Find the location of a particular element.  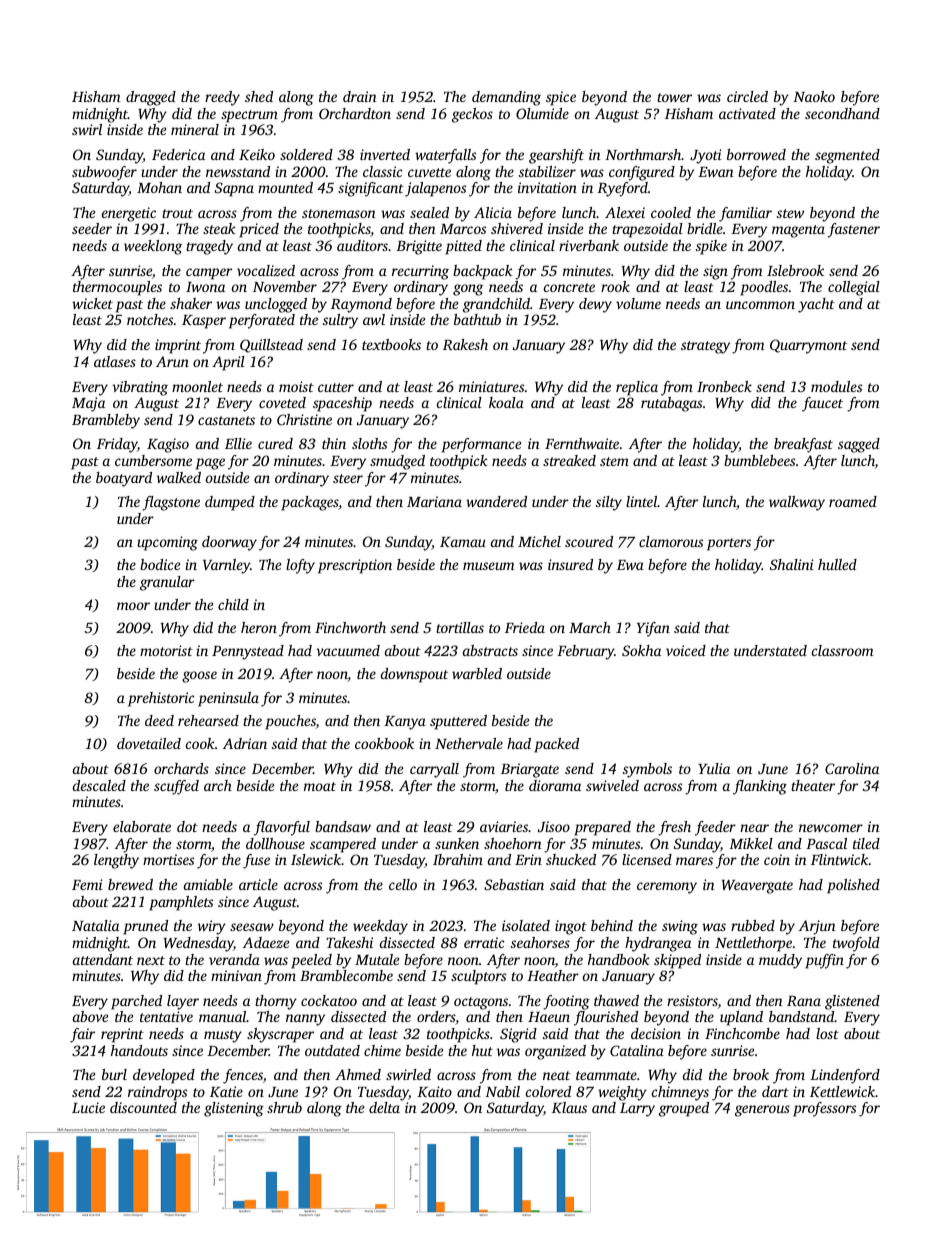

abstracts is located at coordinates (490, 650).
